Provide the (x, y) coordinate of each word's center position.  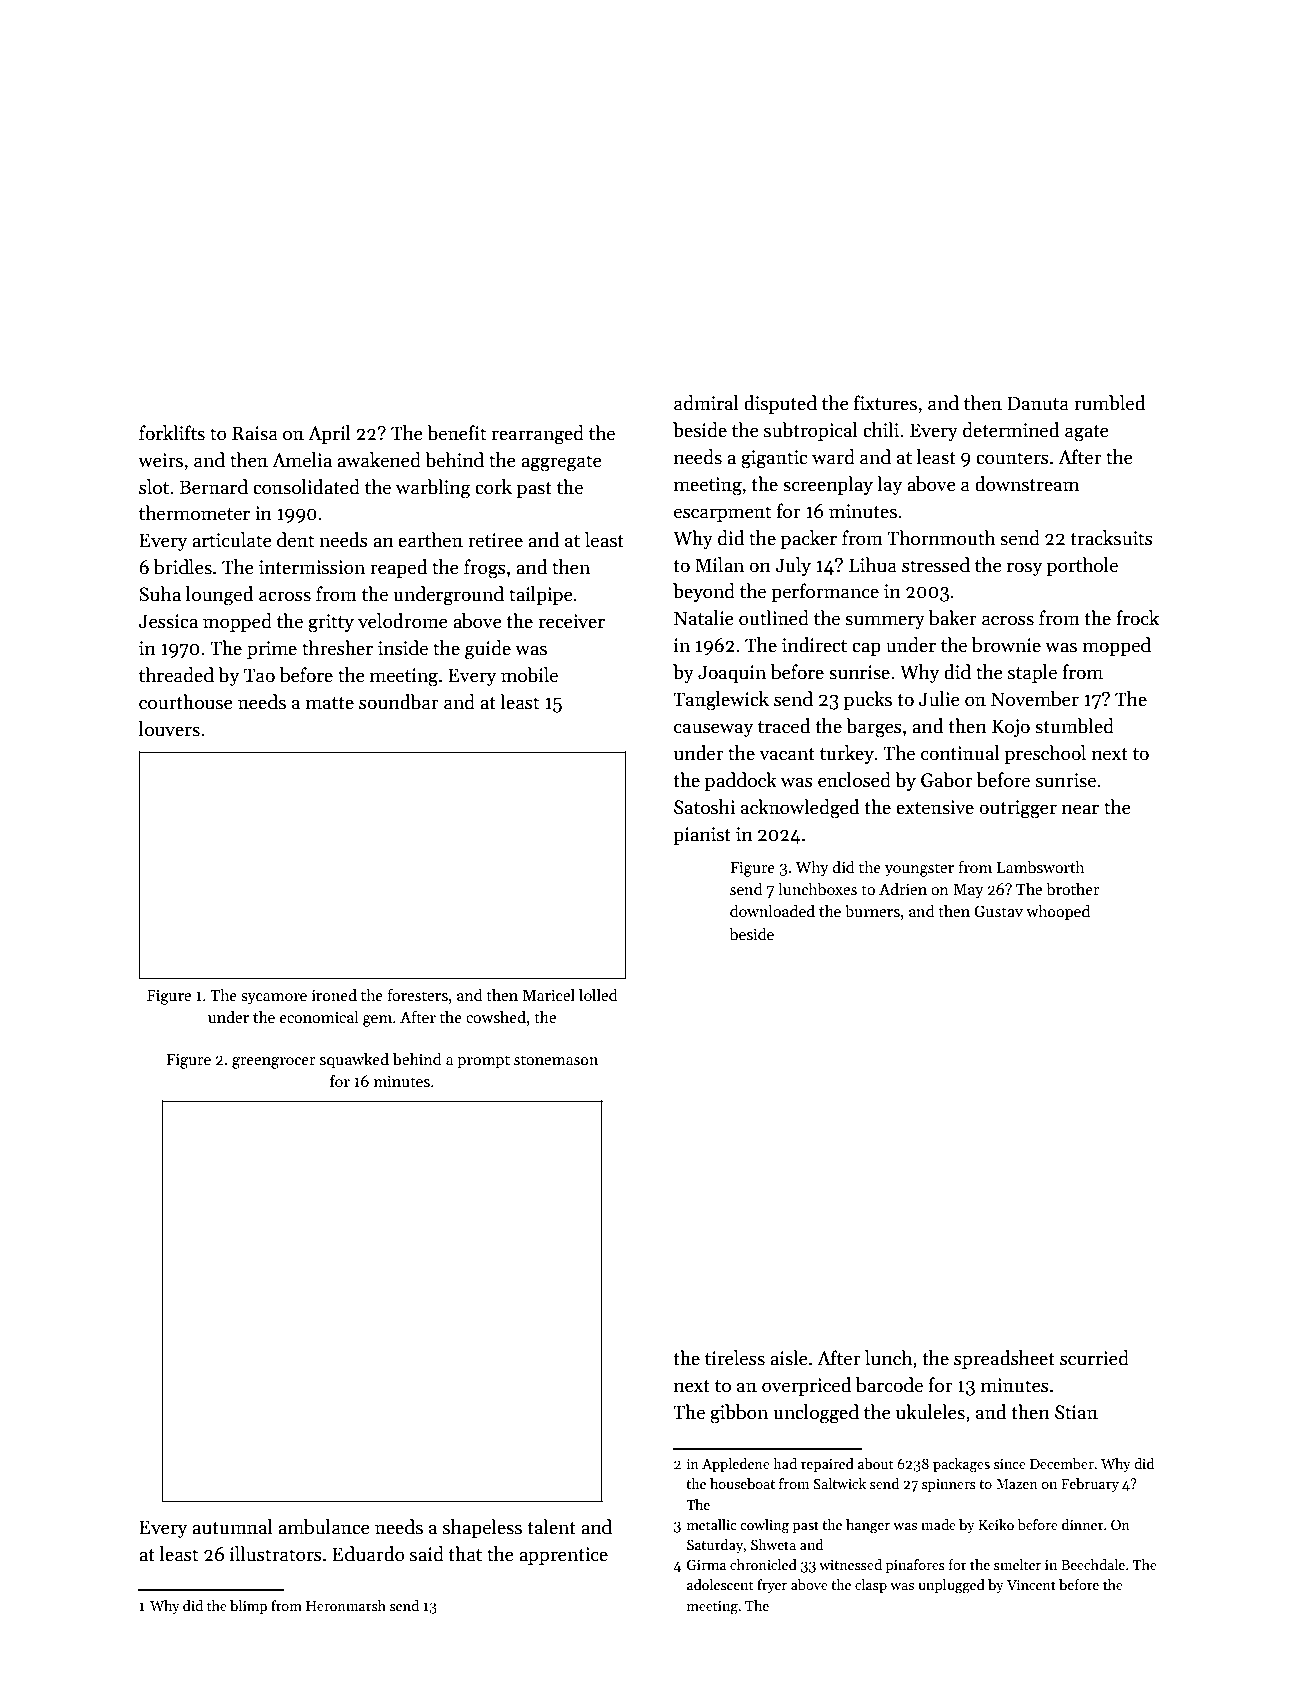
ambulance (324, 1527)
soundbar (399, 702)
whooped (1058, 913)
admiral (706, 403)
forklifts (172, 433)
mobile (529, 675)
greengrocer (274, 1063)
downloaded (772, 911)
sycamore (274, 999)
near (1080, 809)
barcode (889, 1385)
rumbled (1109, 403)
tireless (735, 1358)
